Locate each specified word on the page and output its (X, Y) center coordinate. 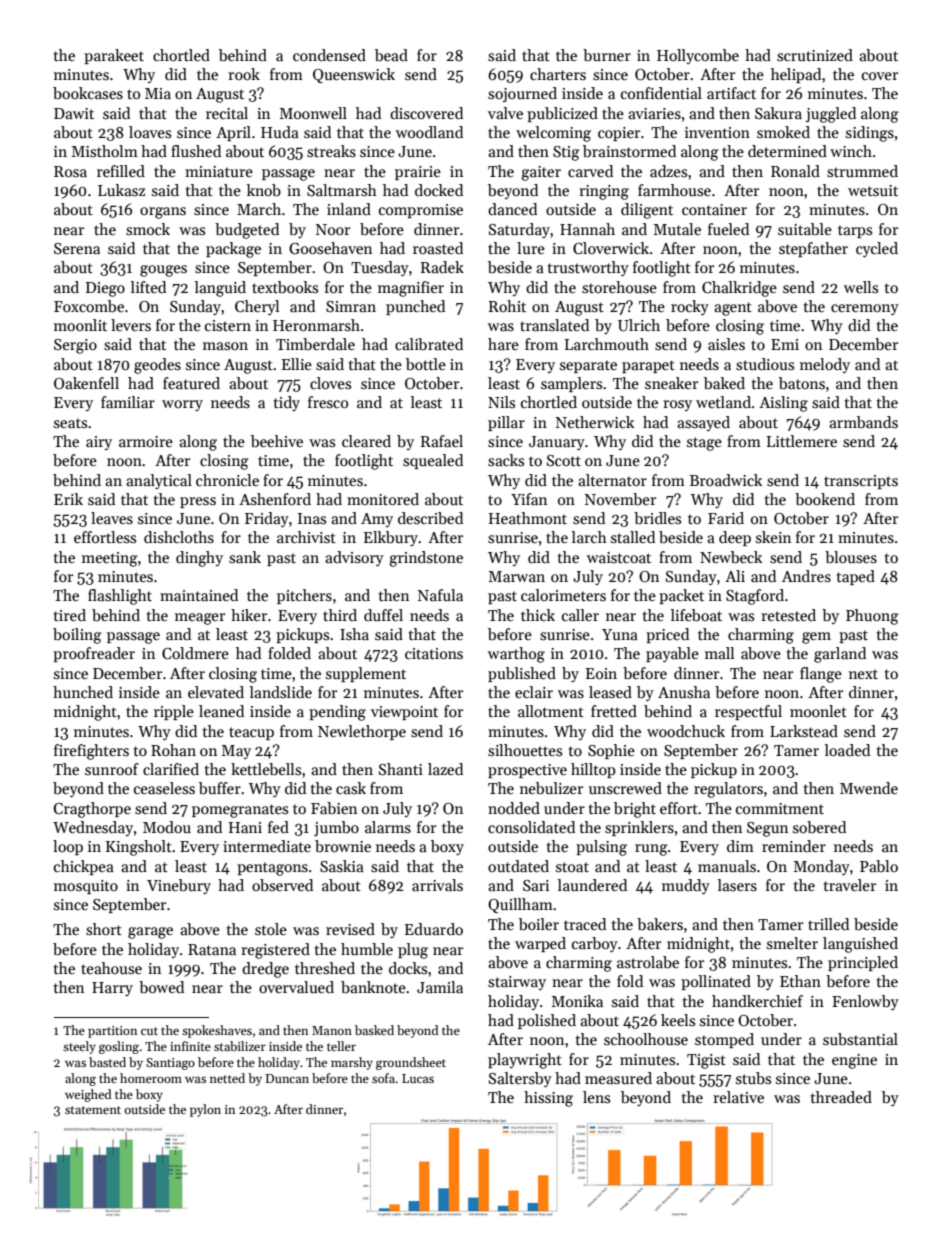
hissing (548, 1099)
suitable (805, 229)
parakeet (114, 56)
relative (738, 1097)
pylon (205, 1110)
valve (505, 113)
